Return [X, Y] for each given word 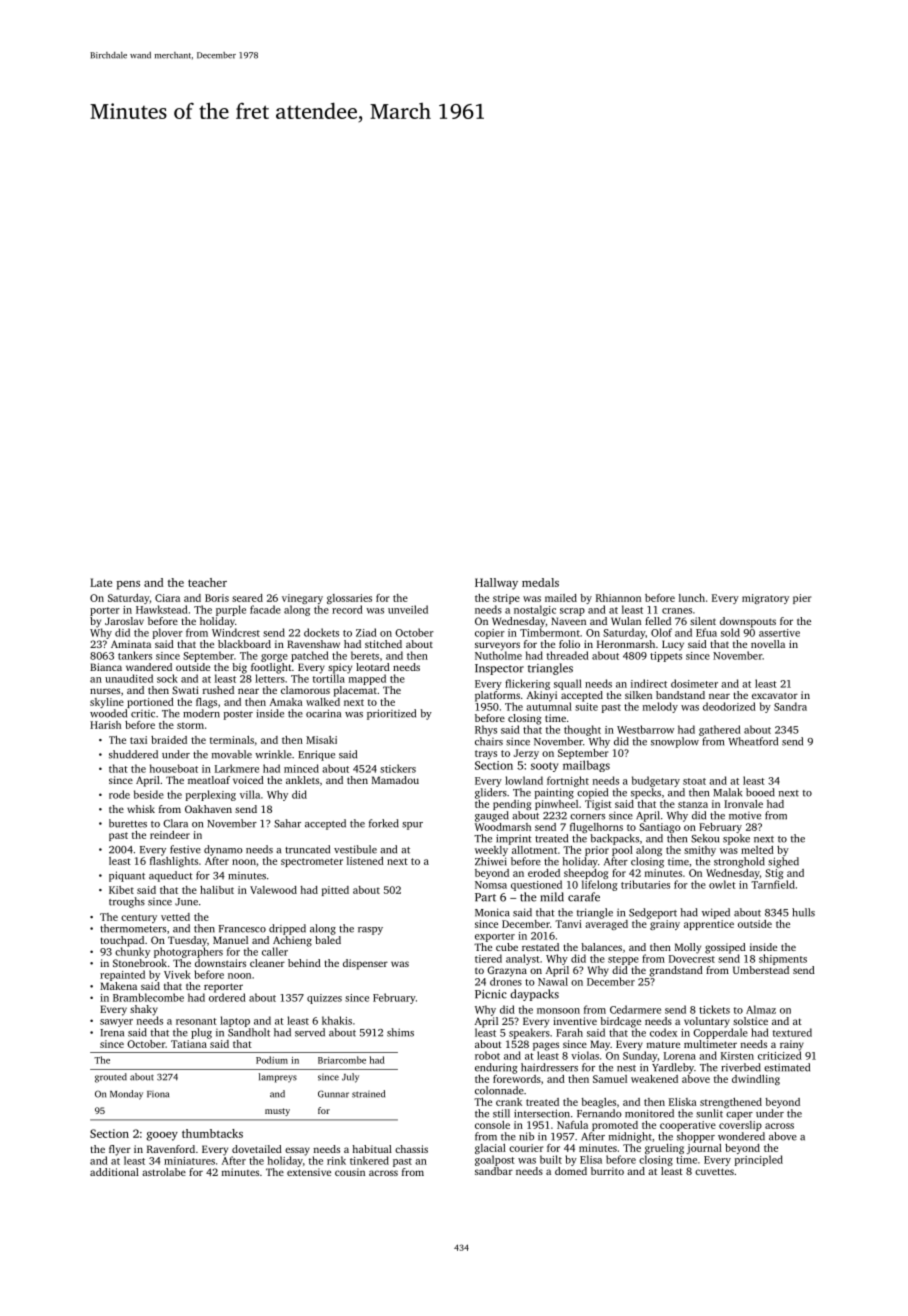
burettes [128, 823]
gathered [720, 730]
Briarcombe [342, 1060]
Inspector [499, 669]
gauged [492, 816]
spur [412, 826]
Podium [272, 1060]
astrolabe [164, 1172]
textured [792, 1032]
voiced [248, 780]
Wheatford [753, 741]
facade [265, 609]
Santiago [660, 828]
